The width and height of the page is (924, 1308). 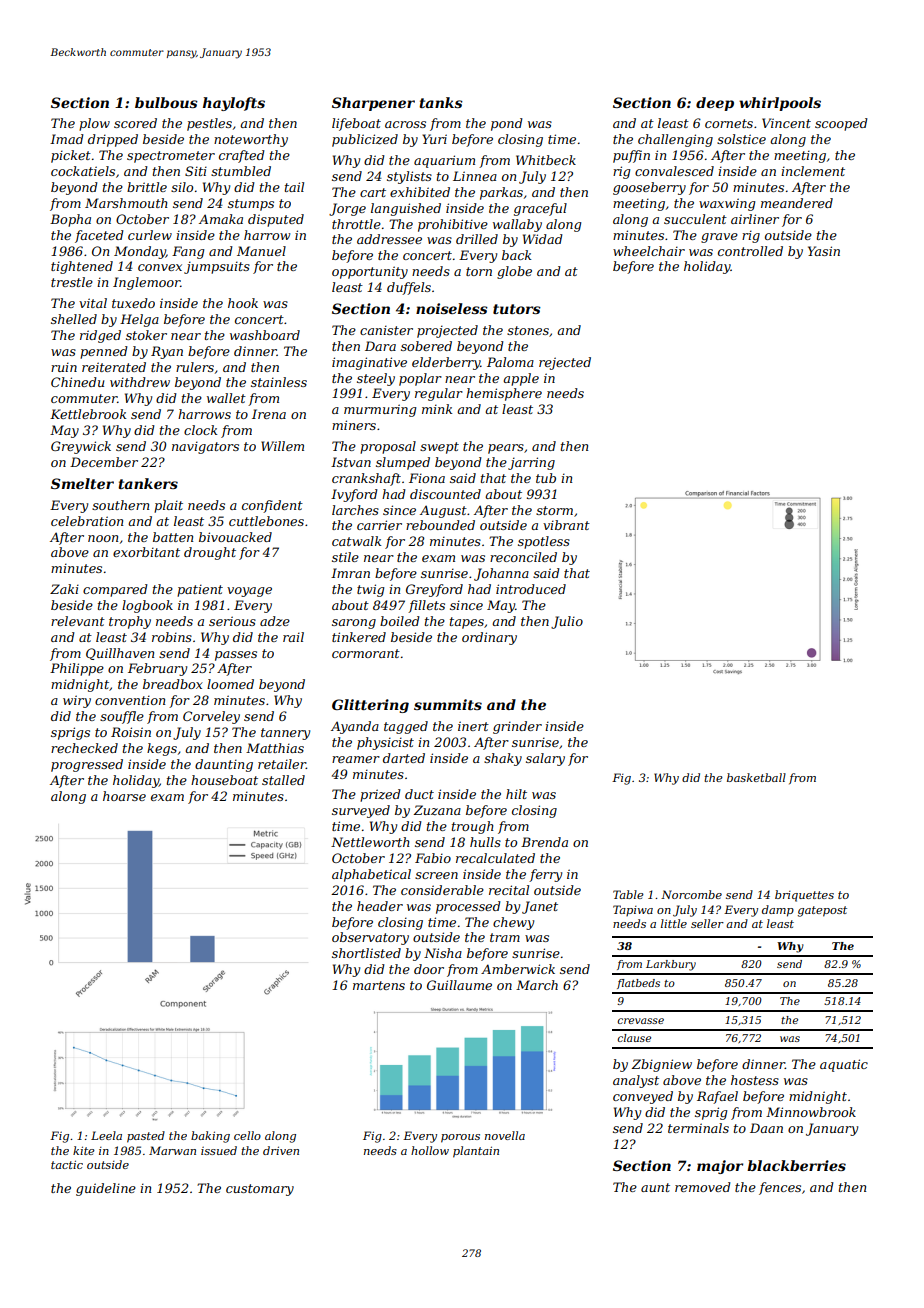 I want to click on progressed, so click(x=87, y=765).
